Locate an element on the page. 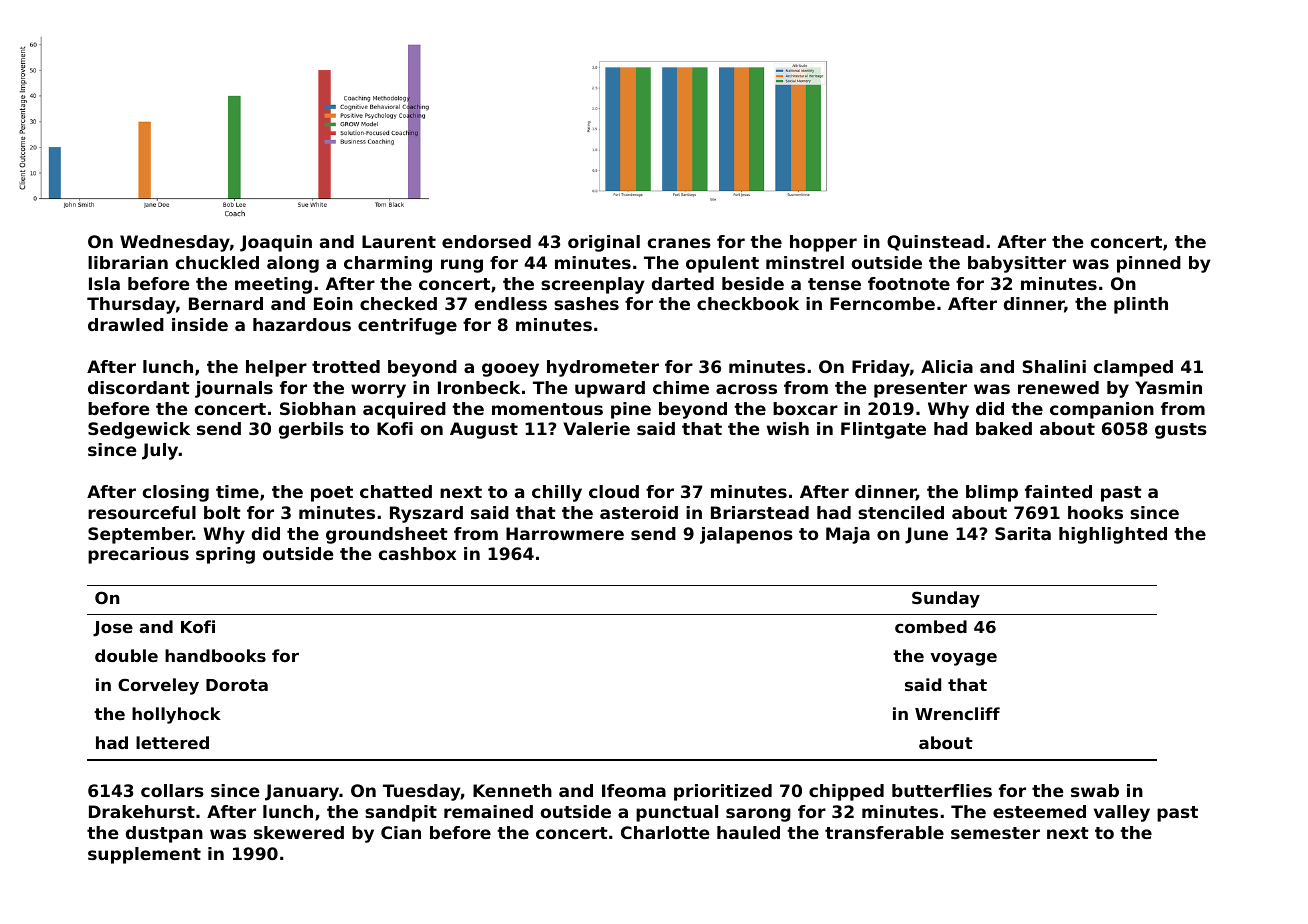 This page has height=924, width=1308. supplement is located at coordinates (144, 855).
